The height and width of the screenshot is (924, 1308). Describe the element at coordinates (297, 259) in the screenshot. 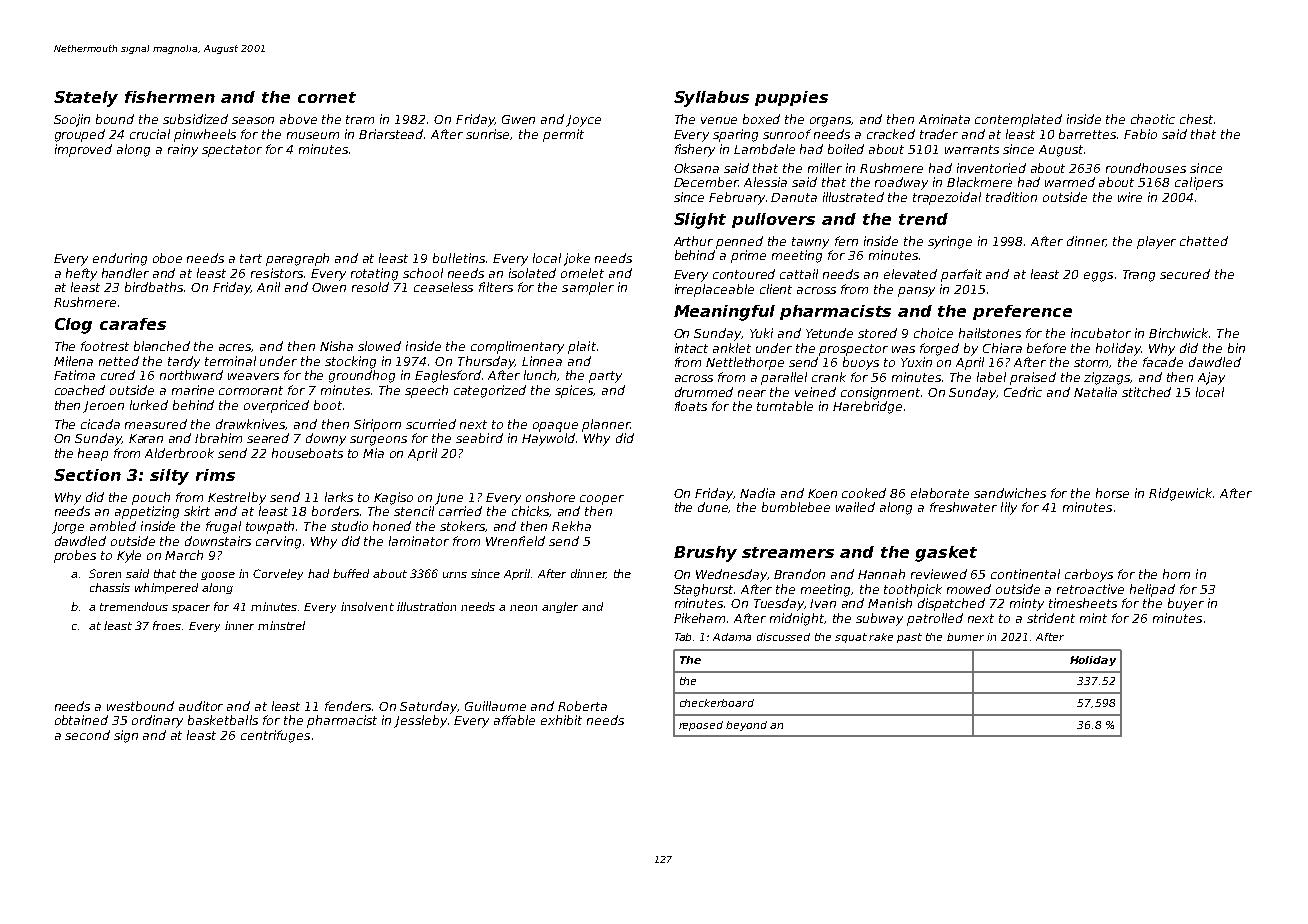

I see `paragraph` at that location.
